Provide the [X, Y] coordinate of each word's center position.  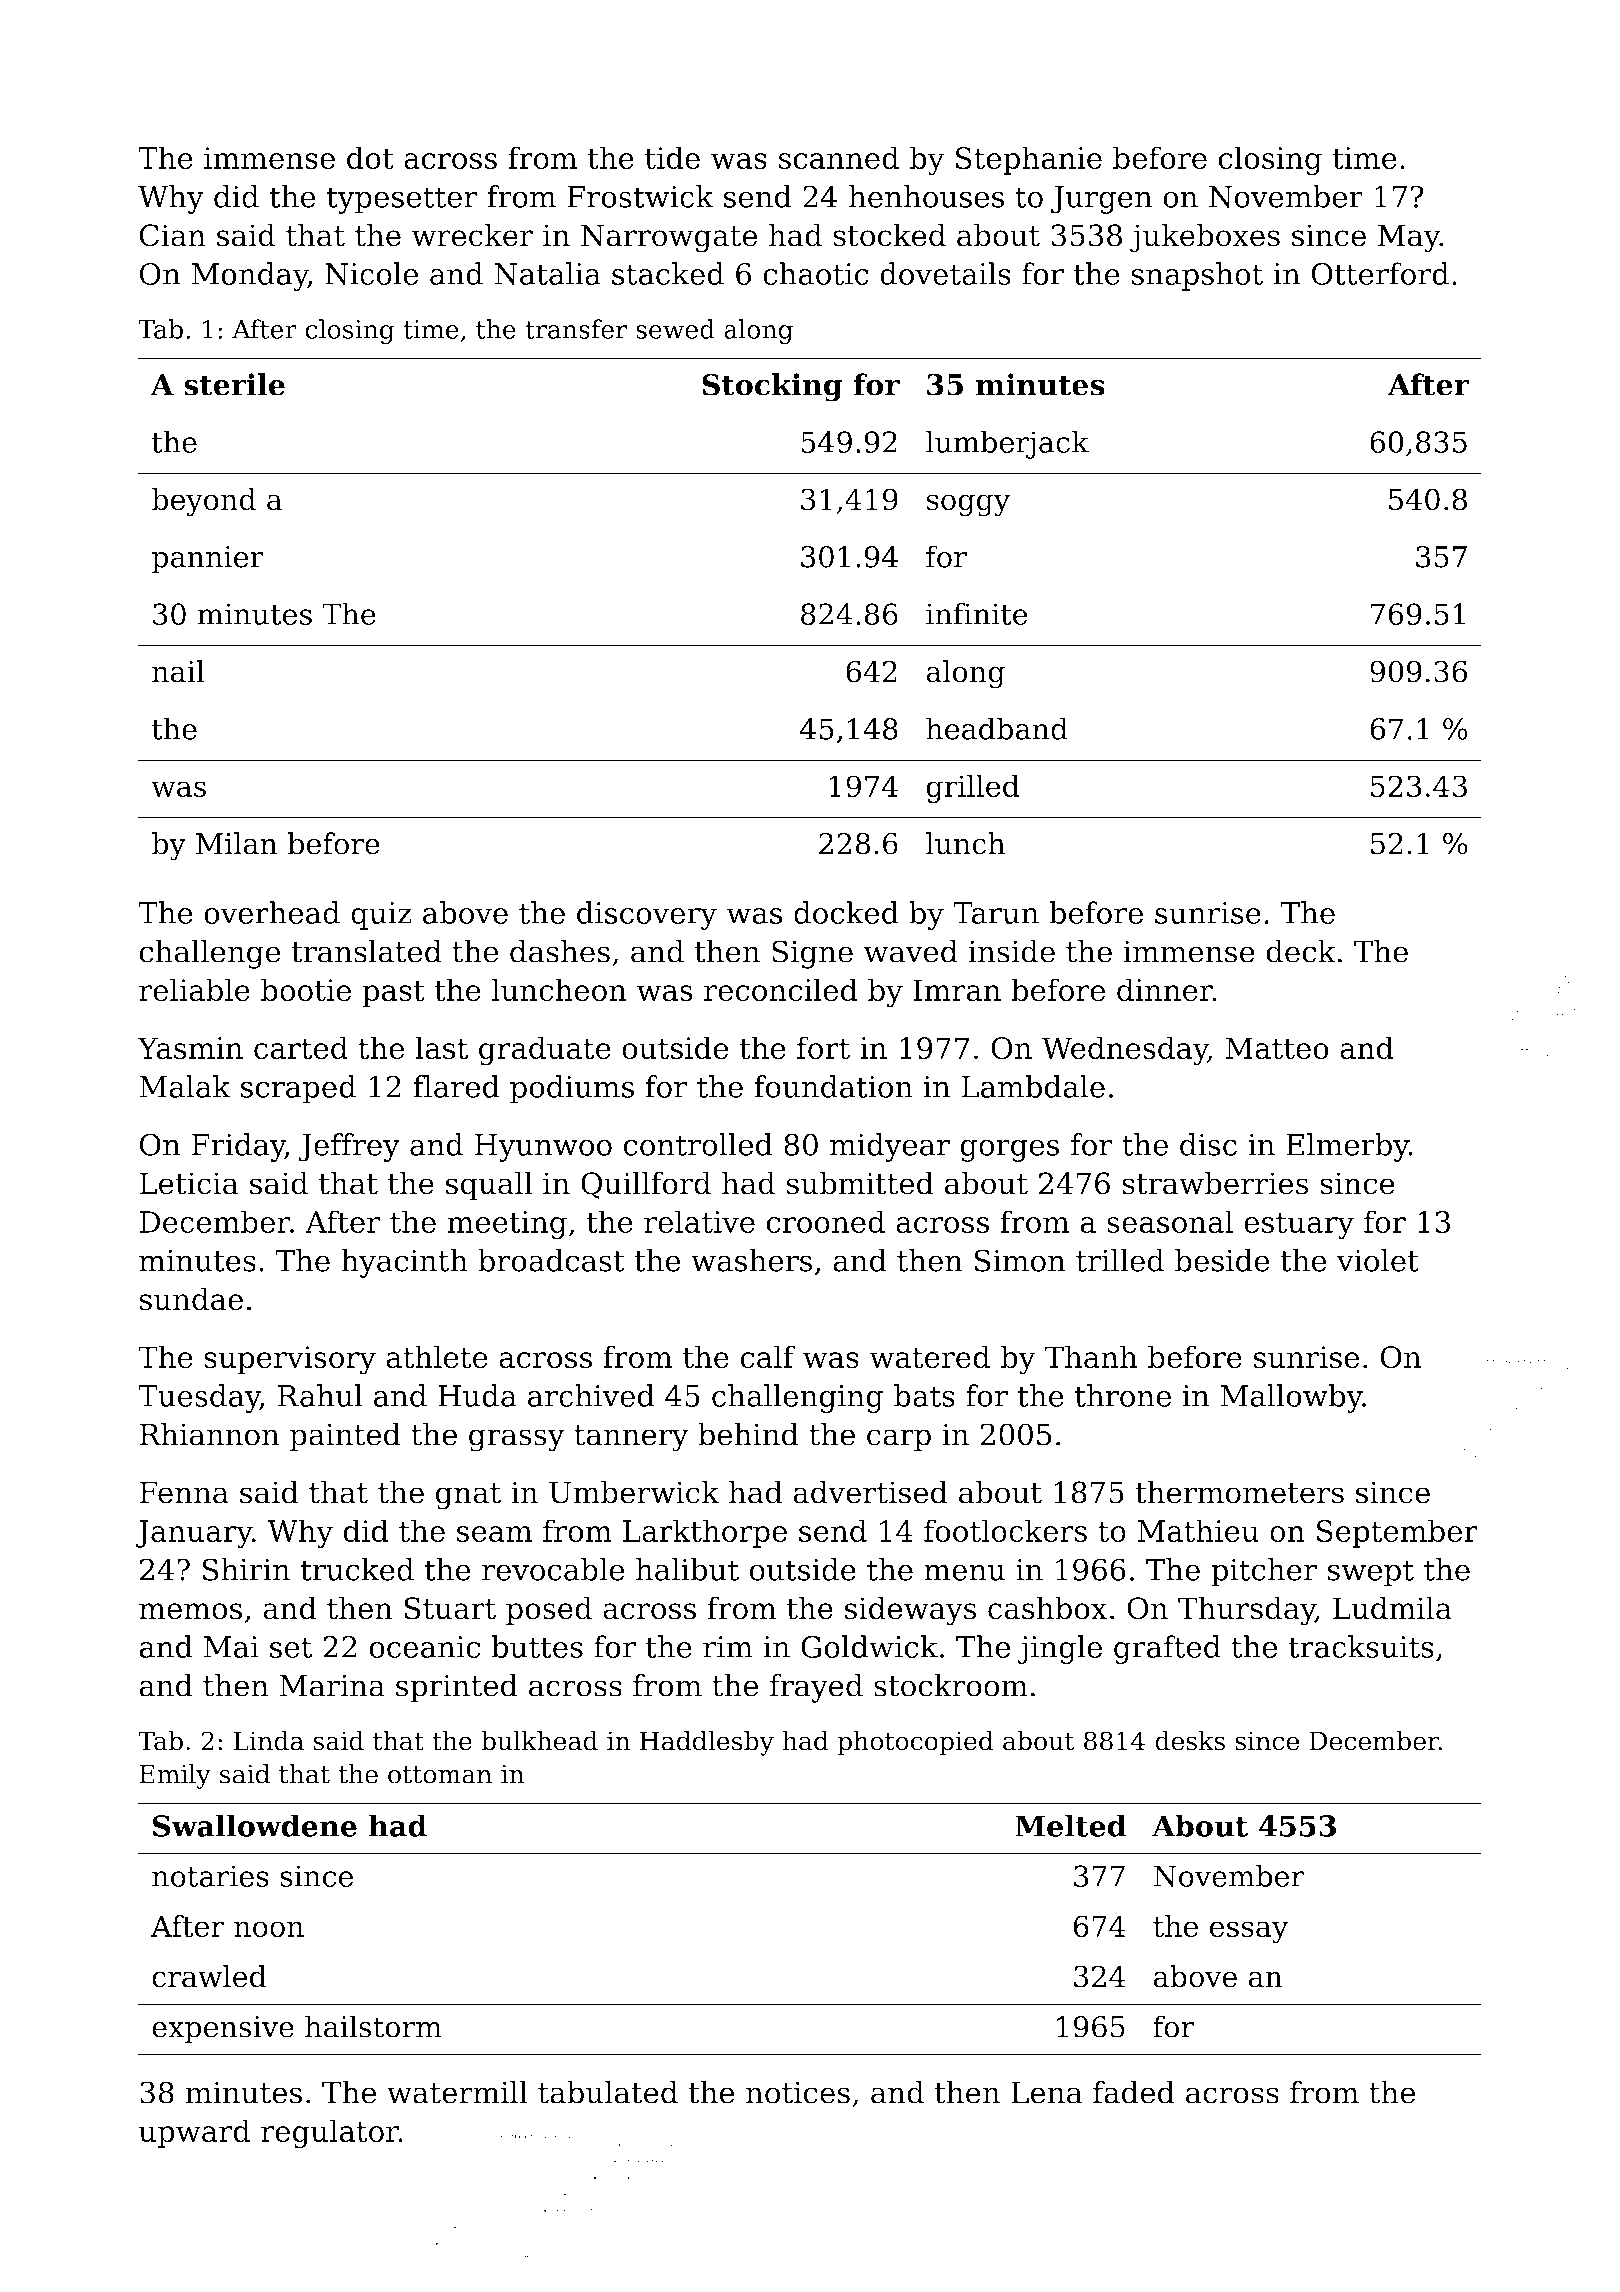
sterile [234, 384]
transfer [576, 329]
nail [178, 671]
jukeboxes [1205, 238]
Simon [1020, 1260]
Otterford [1380, 273]
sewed [675, 329]
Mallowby [1291, 1398]
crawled [209, 1976]
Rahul [320, 1395]
